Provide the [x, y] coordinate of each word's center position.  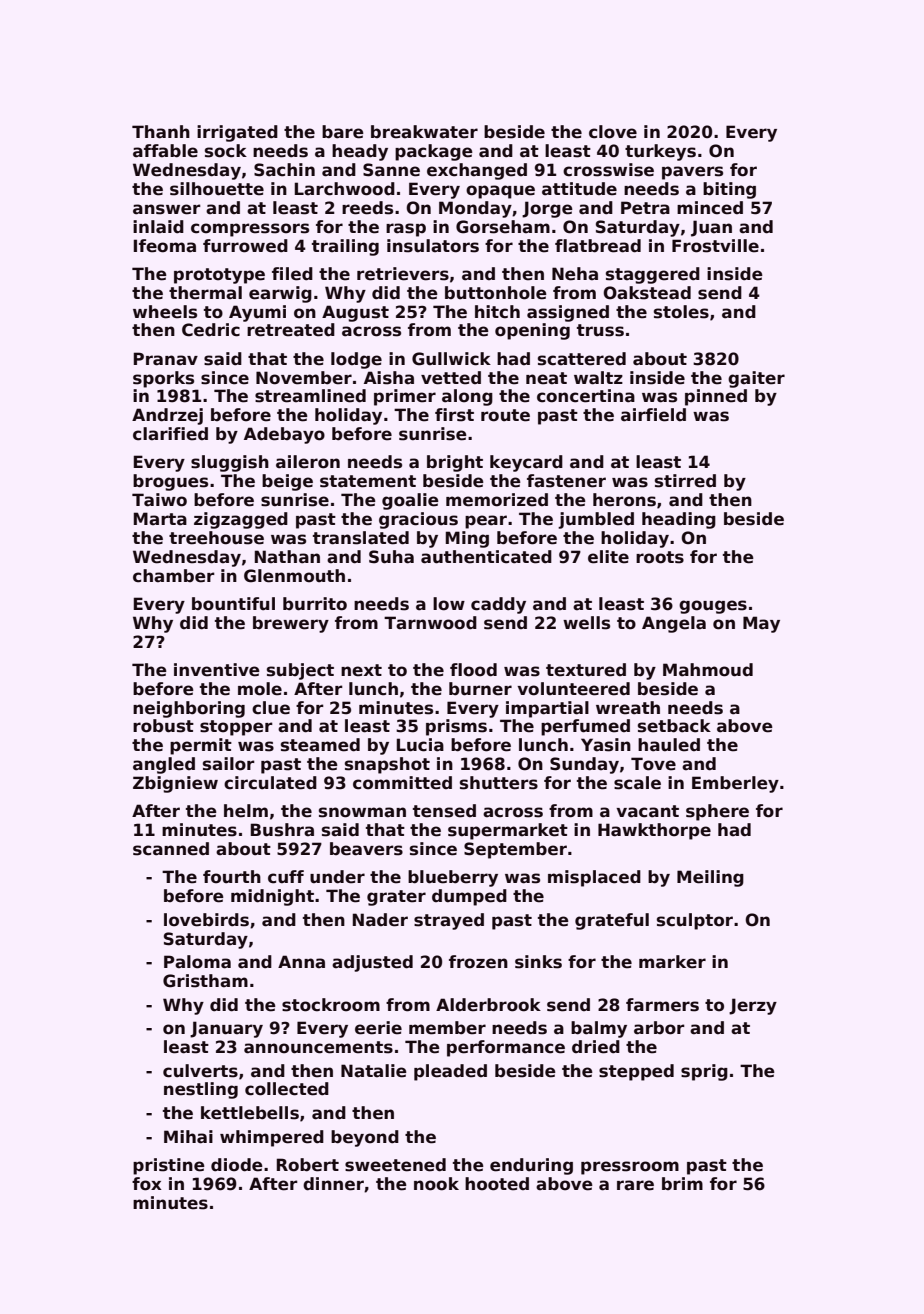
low [449, 604]
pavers [692, 173]
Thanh [161, 132]
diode [237, 1165]
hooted [497, 1184]
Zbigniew [175, 784]
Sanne [391, 170]
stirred [685, 481]
